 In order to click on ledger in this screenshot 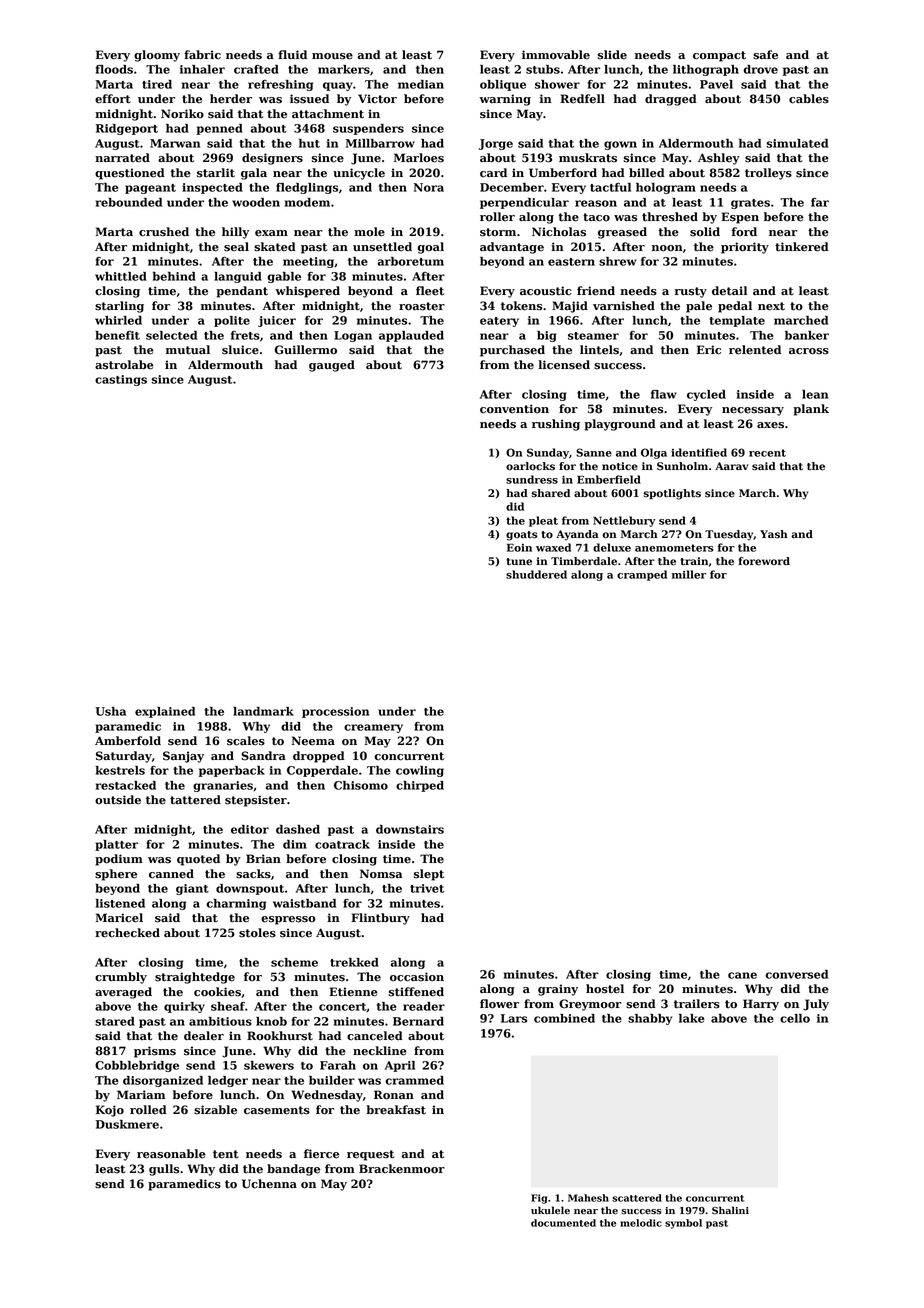, I will do `click(228, 1081)`.
